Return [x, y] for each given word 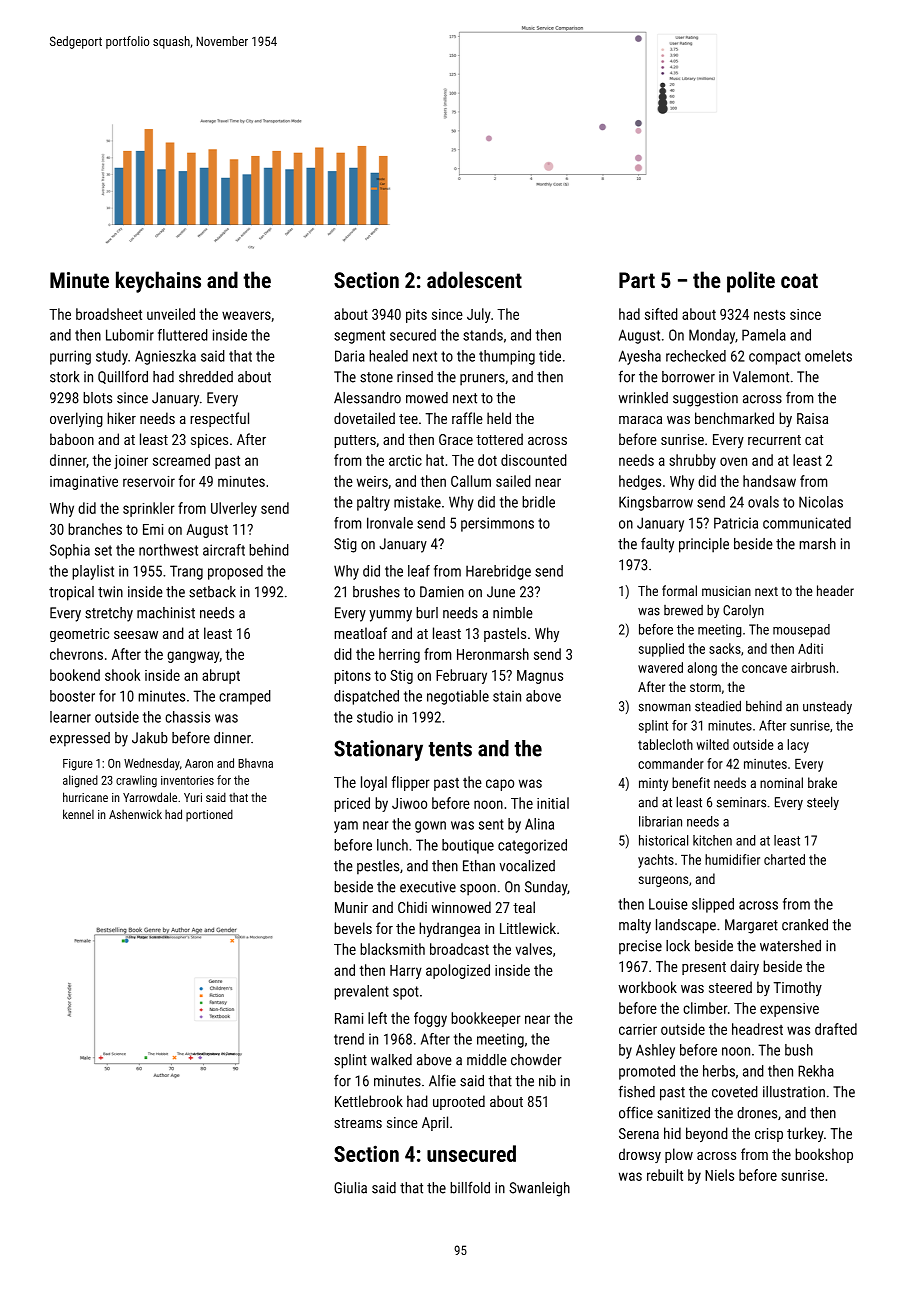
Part [637, 280]
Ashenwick [135, 814]
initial [553, 803]
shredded [206, 377]
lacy [798, 746]
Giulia [350, 1188]
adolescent [474, 279]
